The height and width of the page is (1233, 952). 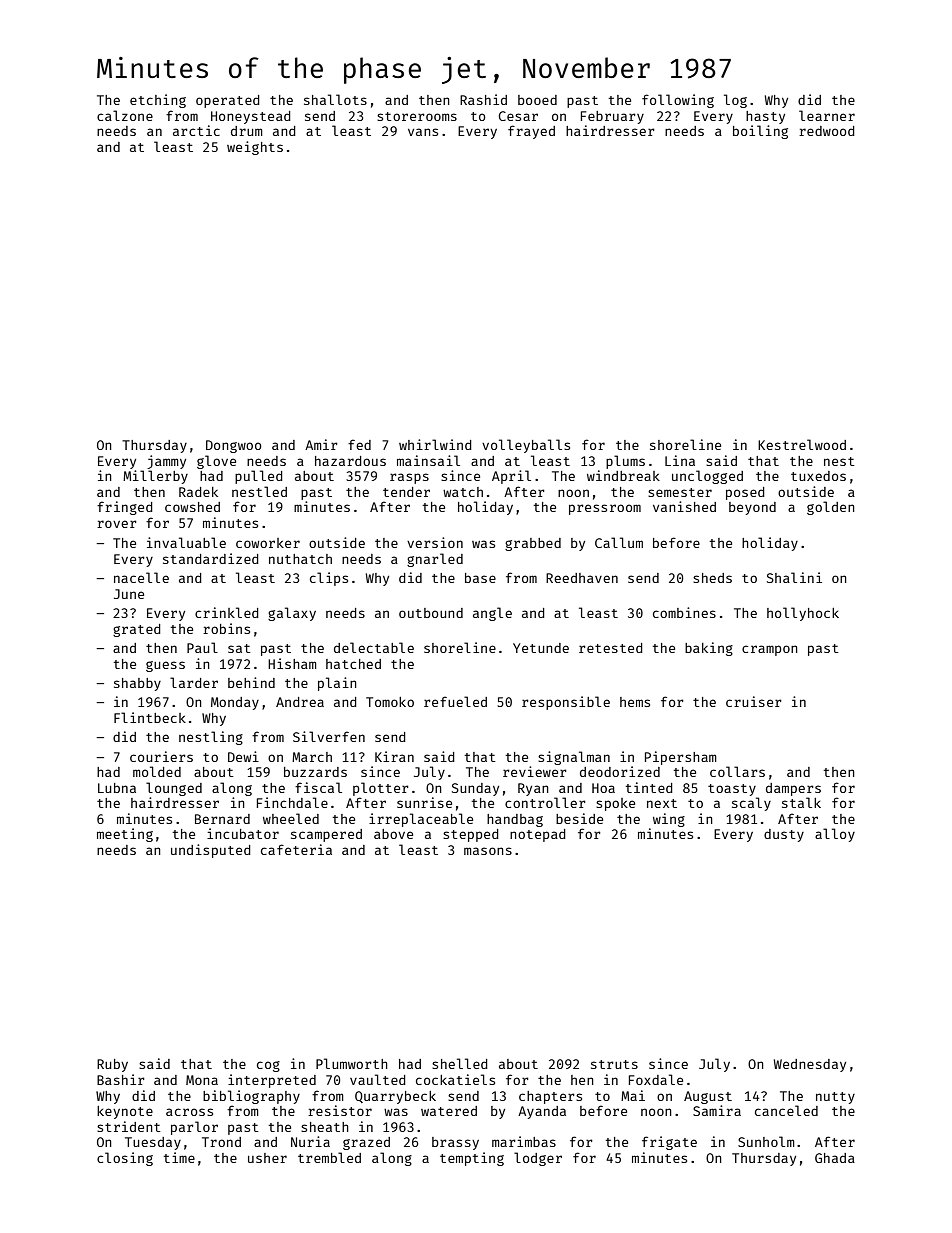 What do you see at coordinates (610, 648) in the page?
I see `retested` at bounding box center [610, 648].
